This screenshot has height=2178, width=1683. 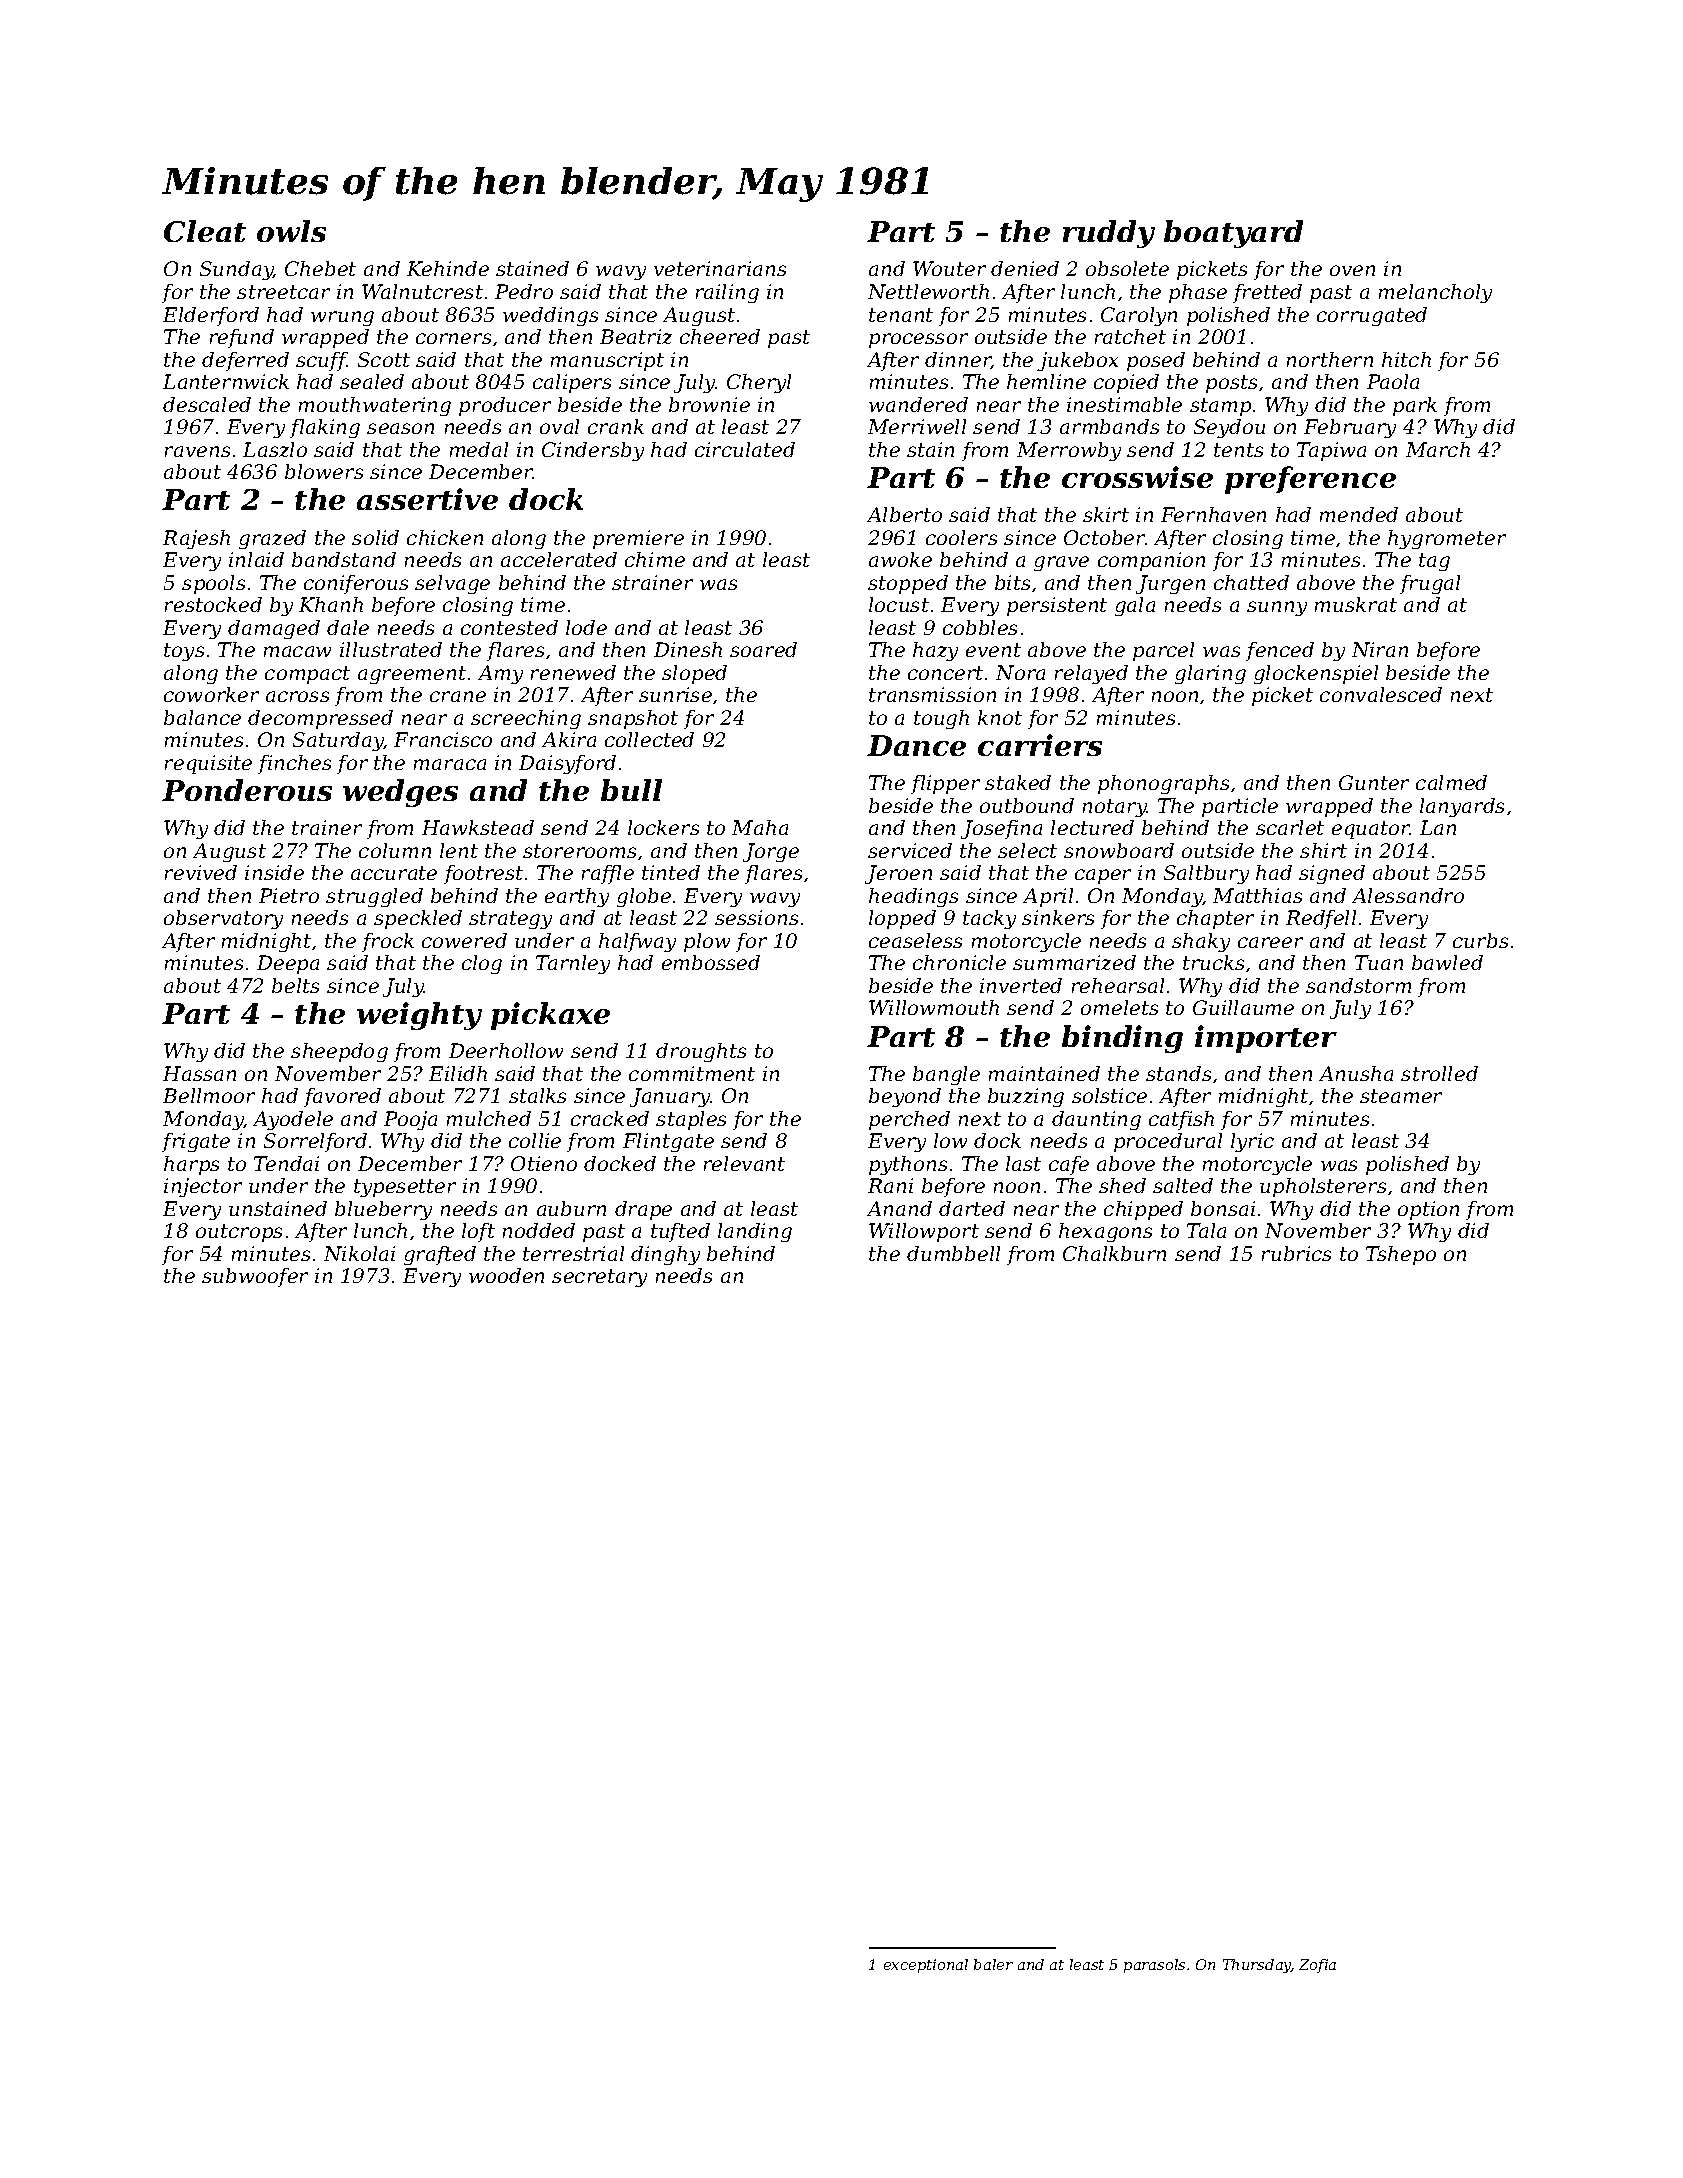 What do you see at coordinates (901, 315) in the screenshot?
I see `tenant` at bounding box center [901, 315].
